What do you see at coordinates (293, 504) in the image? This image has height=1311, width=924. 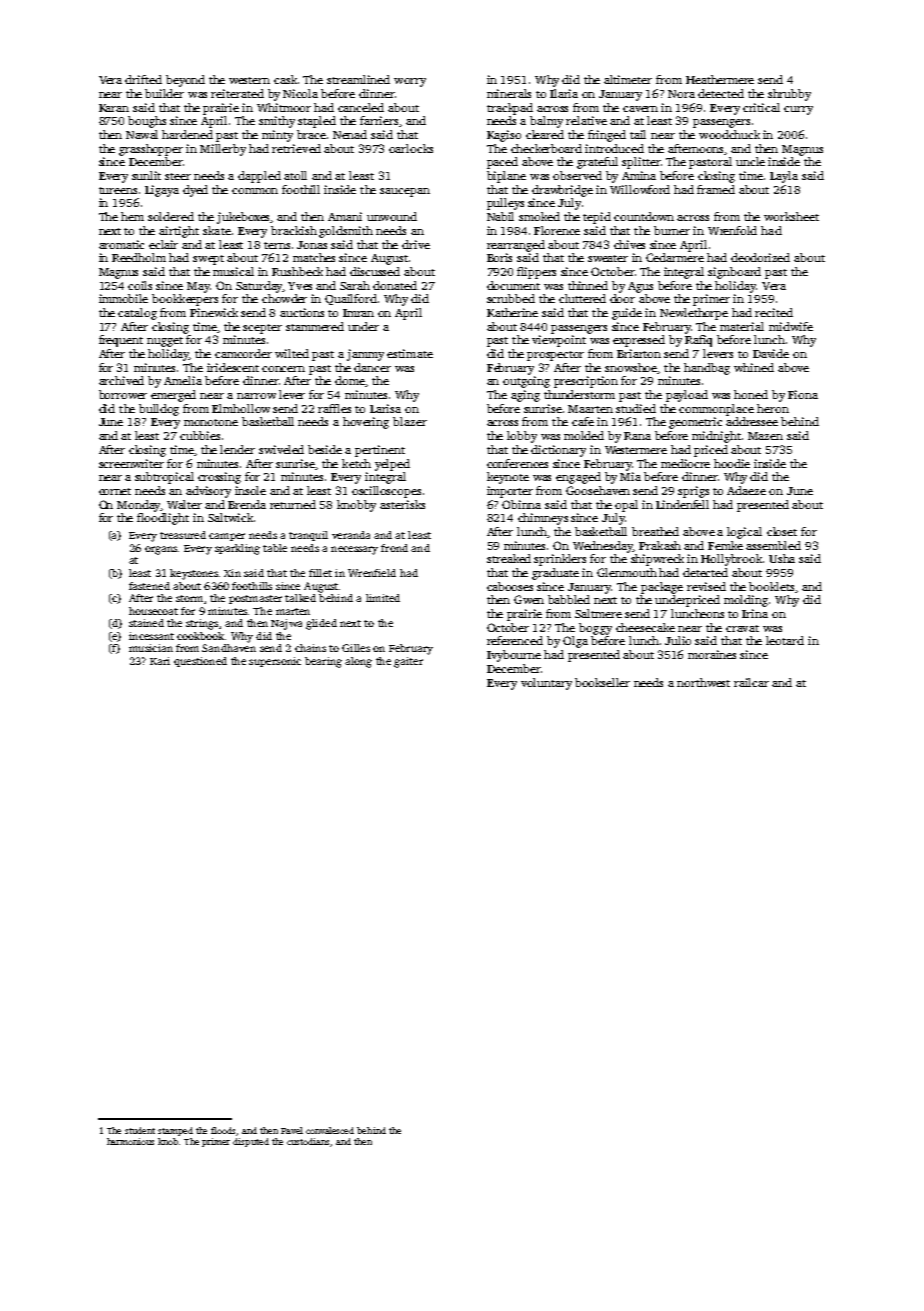 I see `returned` at bounding box center [293, 504].
